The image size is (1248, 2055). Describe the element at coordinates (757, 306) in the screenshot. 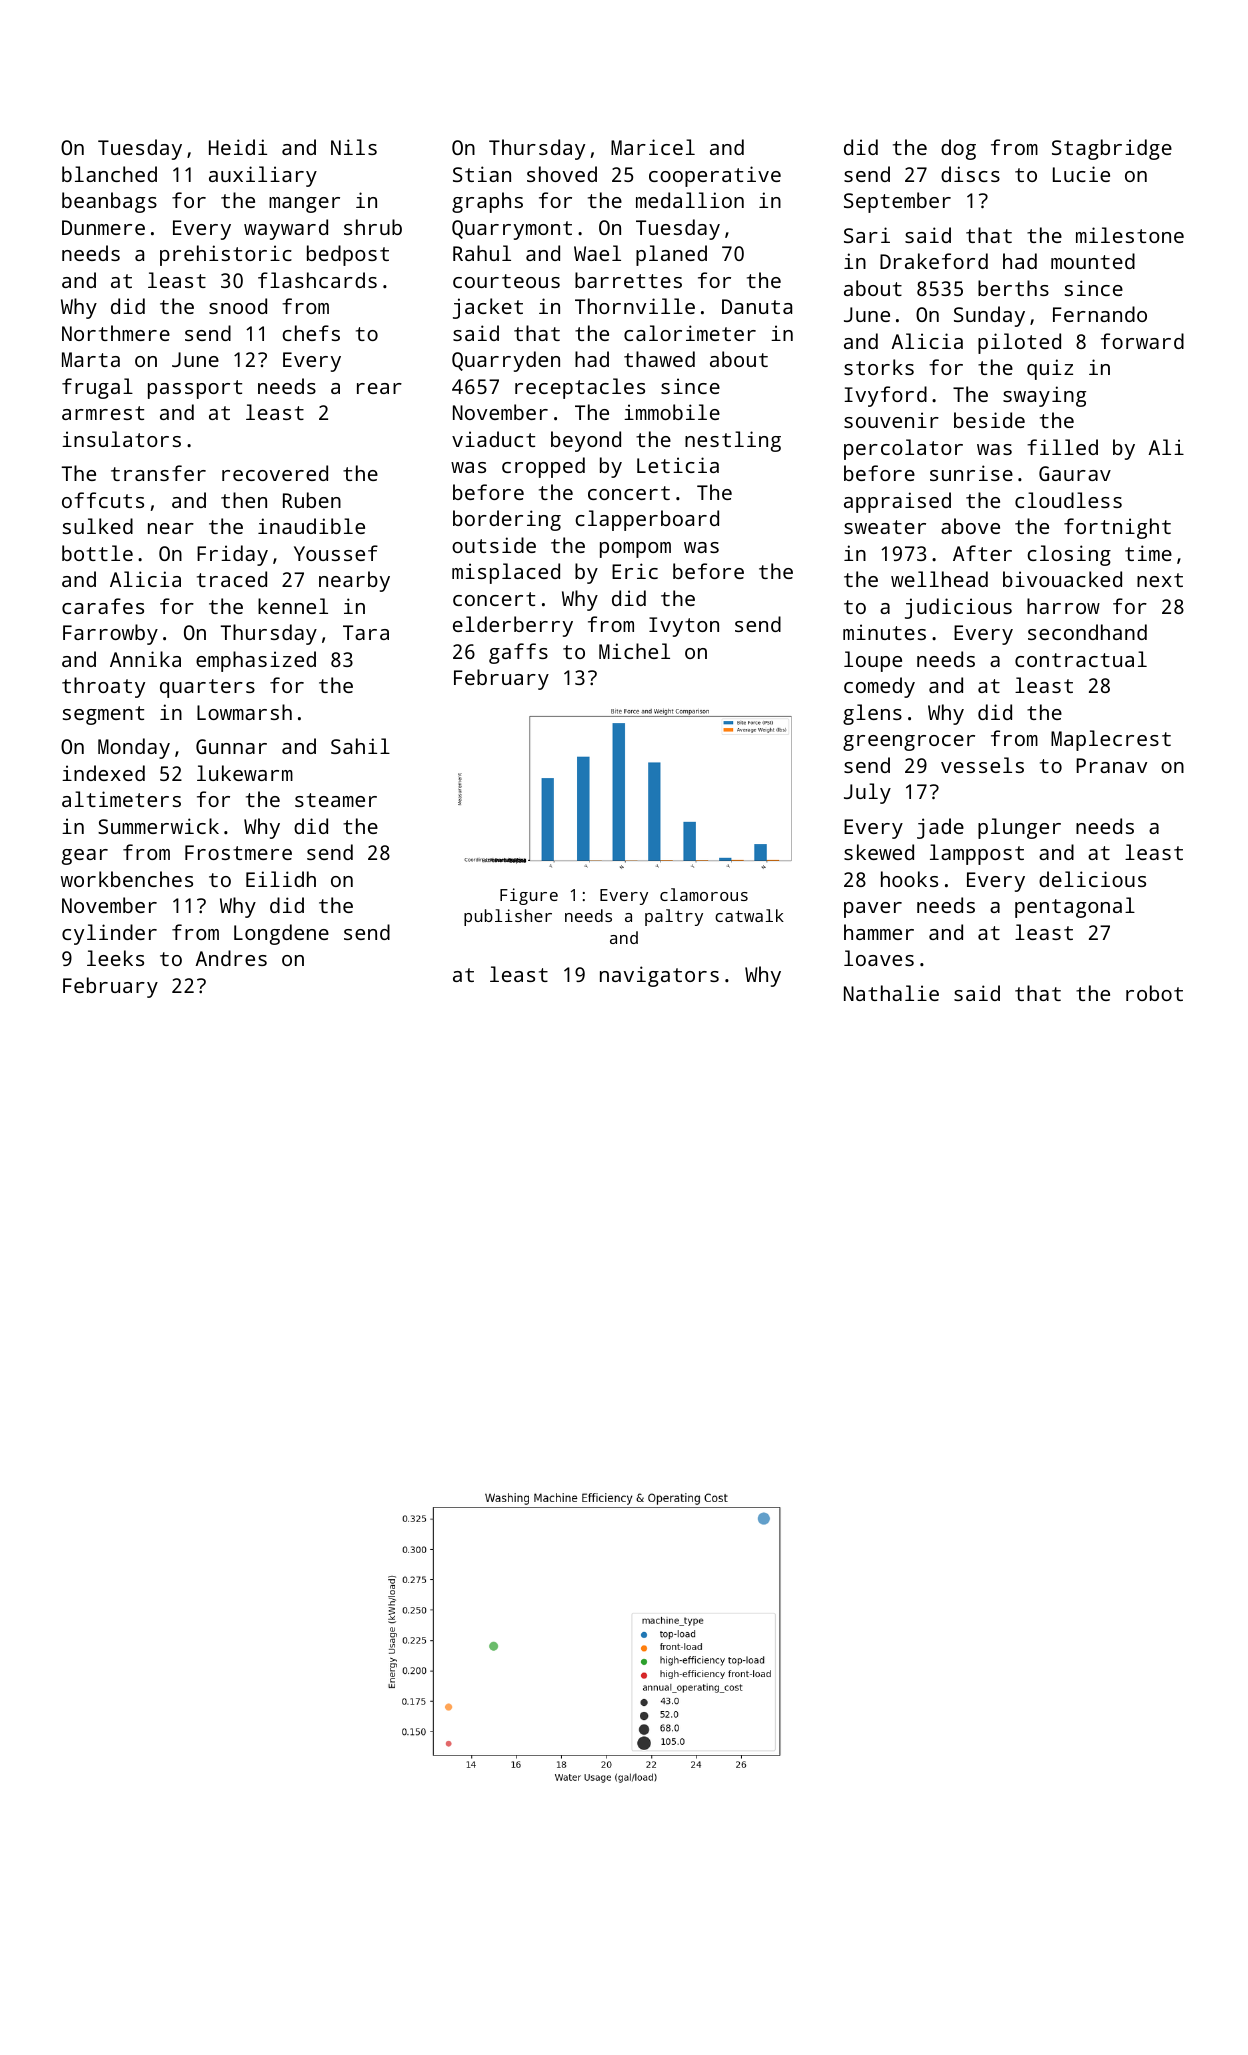

I see `Danuta` at that location.
